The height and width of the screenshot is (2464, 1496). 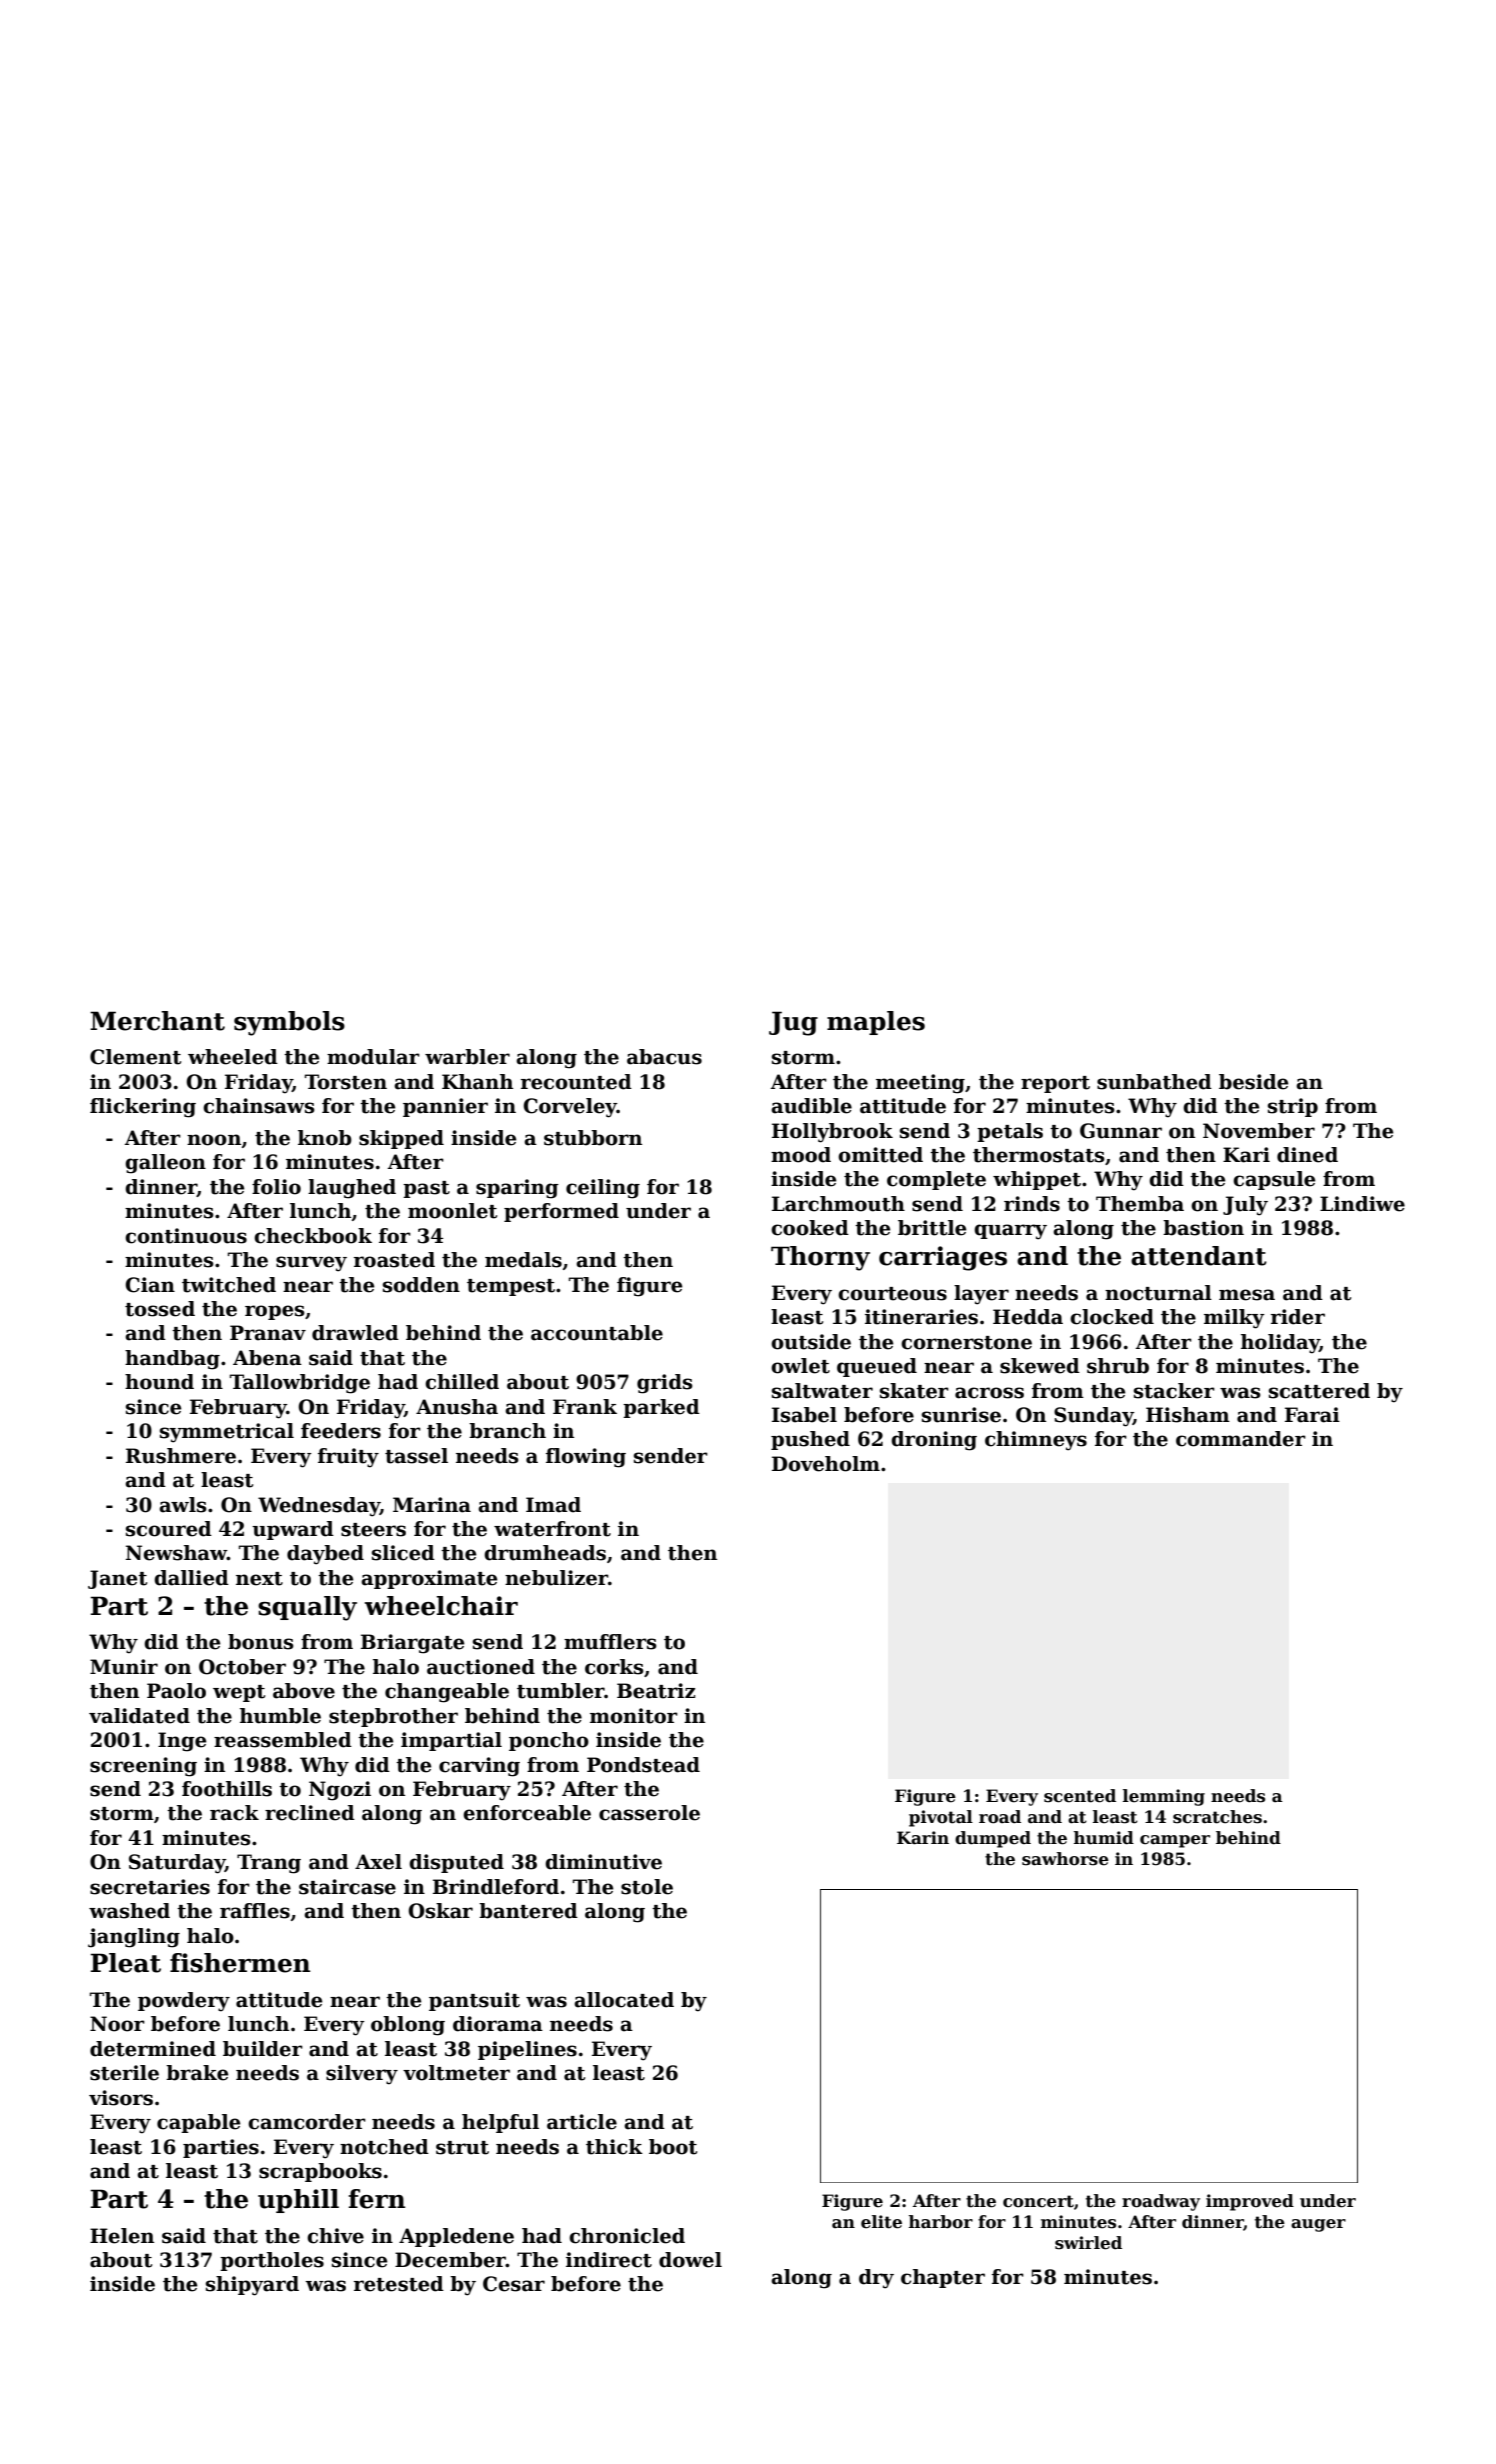 What do you see at coordinates (399, 2284) in the screenshot?
I see `retested` at bounding box center [399, 2284].
